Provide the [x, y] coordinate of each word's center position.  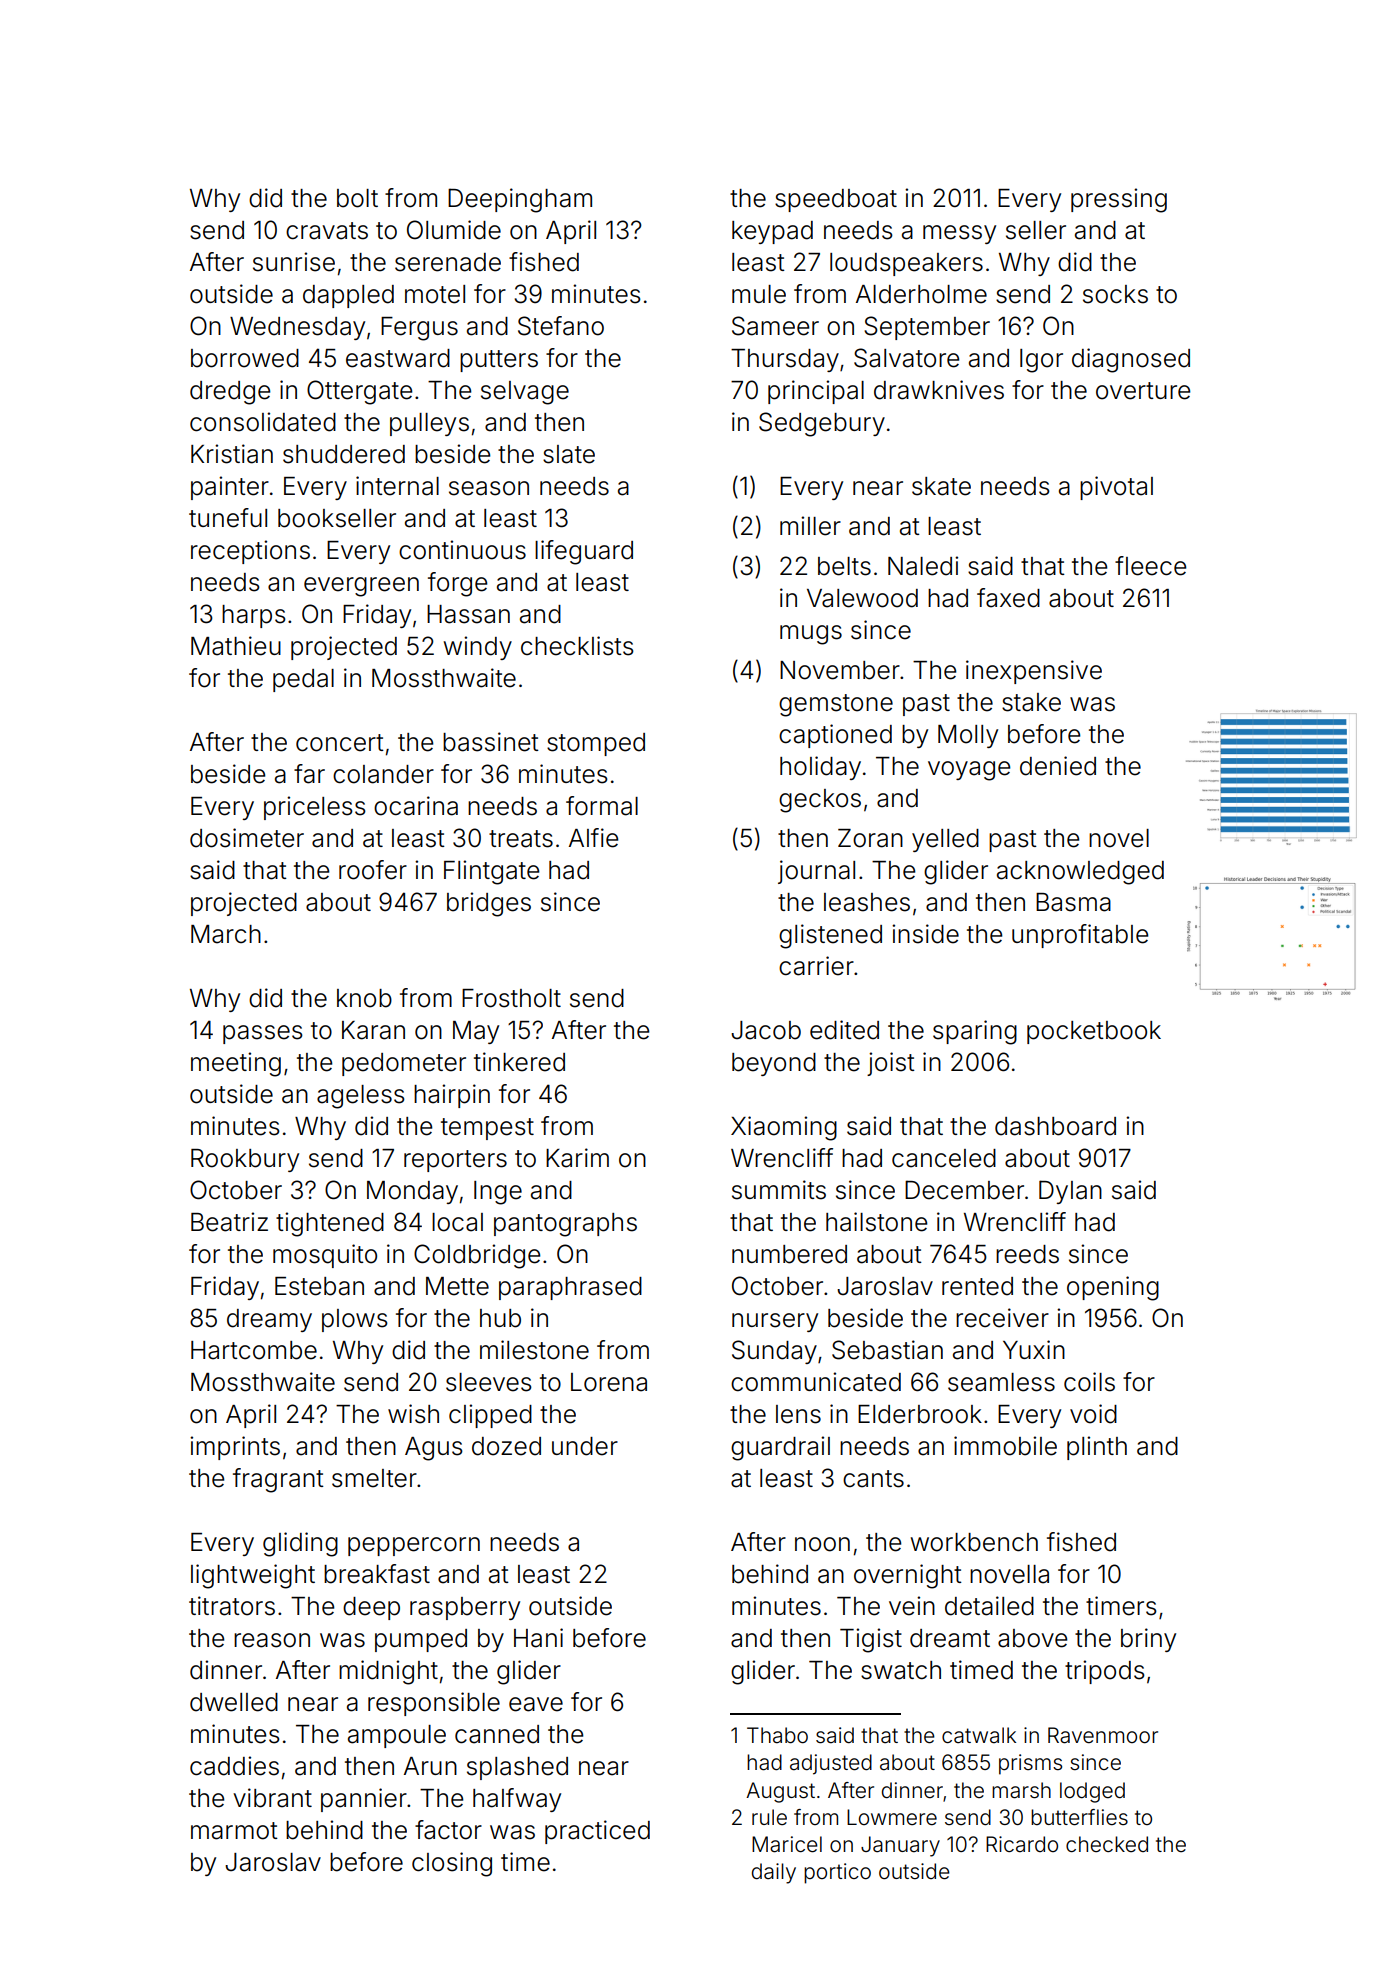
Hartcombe [254, 1350]
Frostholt [511, 998]
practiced [597, 1832]
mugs [811, 635]
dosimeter [247, 838]
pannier [364, 1800]
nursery [775, 1322]
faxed [1008, 598]
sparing [975, 1032]
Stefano [561, 326]
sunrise [294, 262]
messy [959, 234]
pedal [303, 680]
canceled [944, 1158]
